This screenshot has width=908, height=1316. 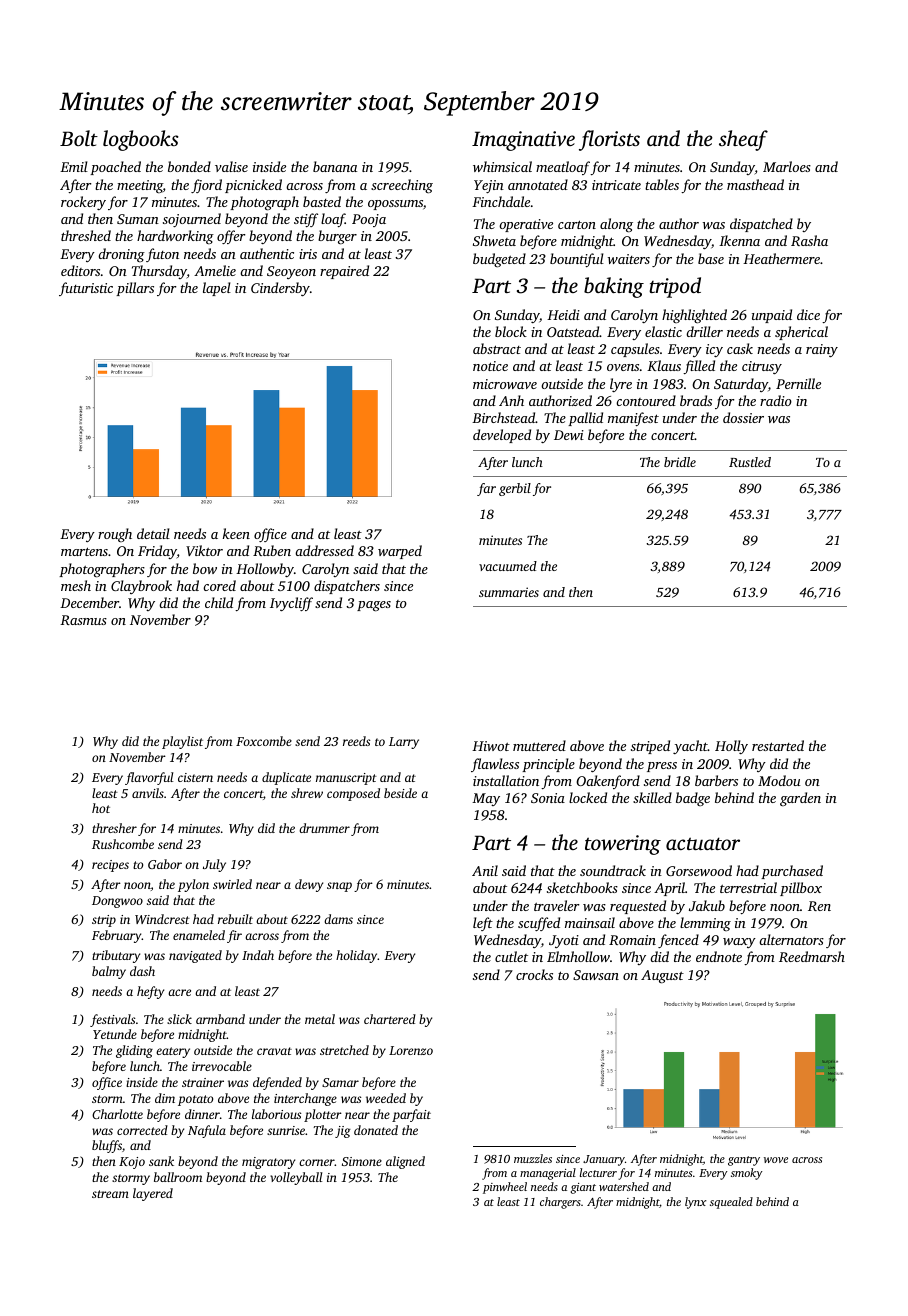 I want to click on Dongwoo, so click(x=117, y=902).
